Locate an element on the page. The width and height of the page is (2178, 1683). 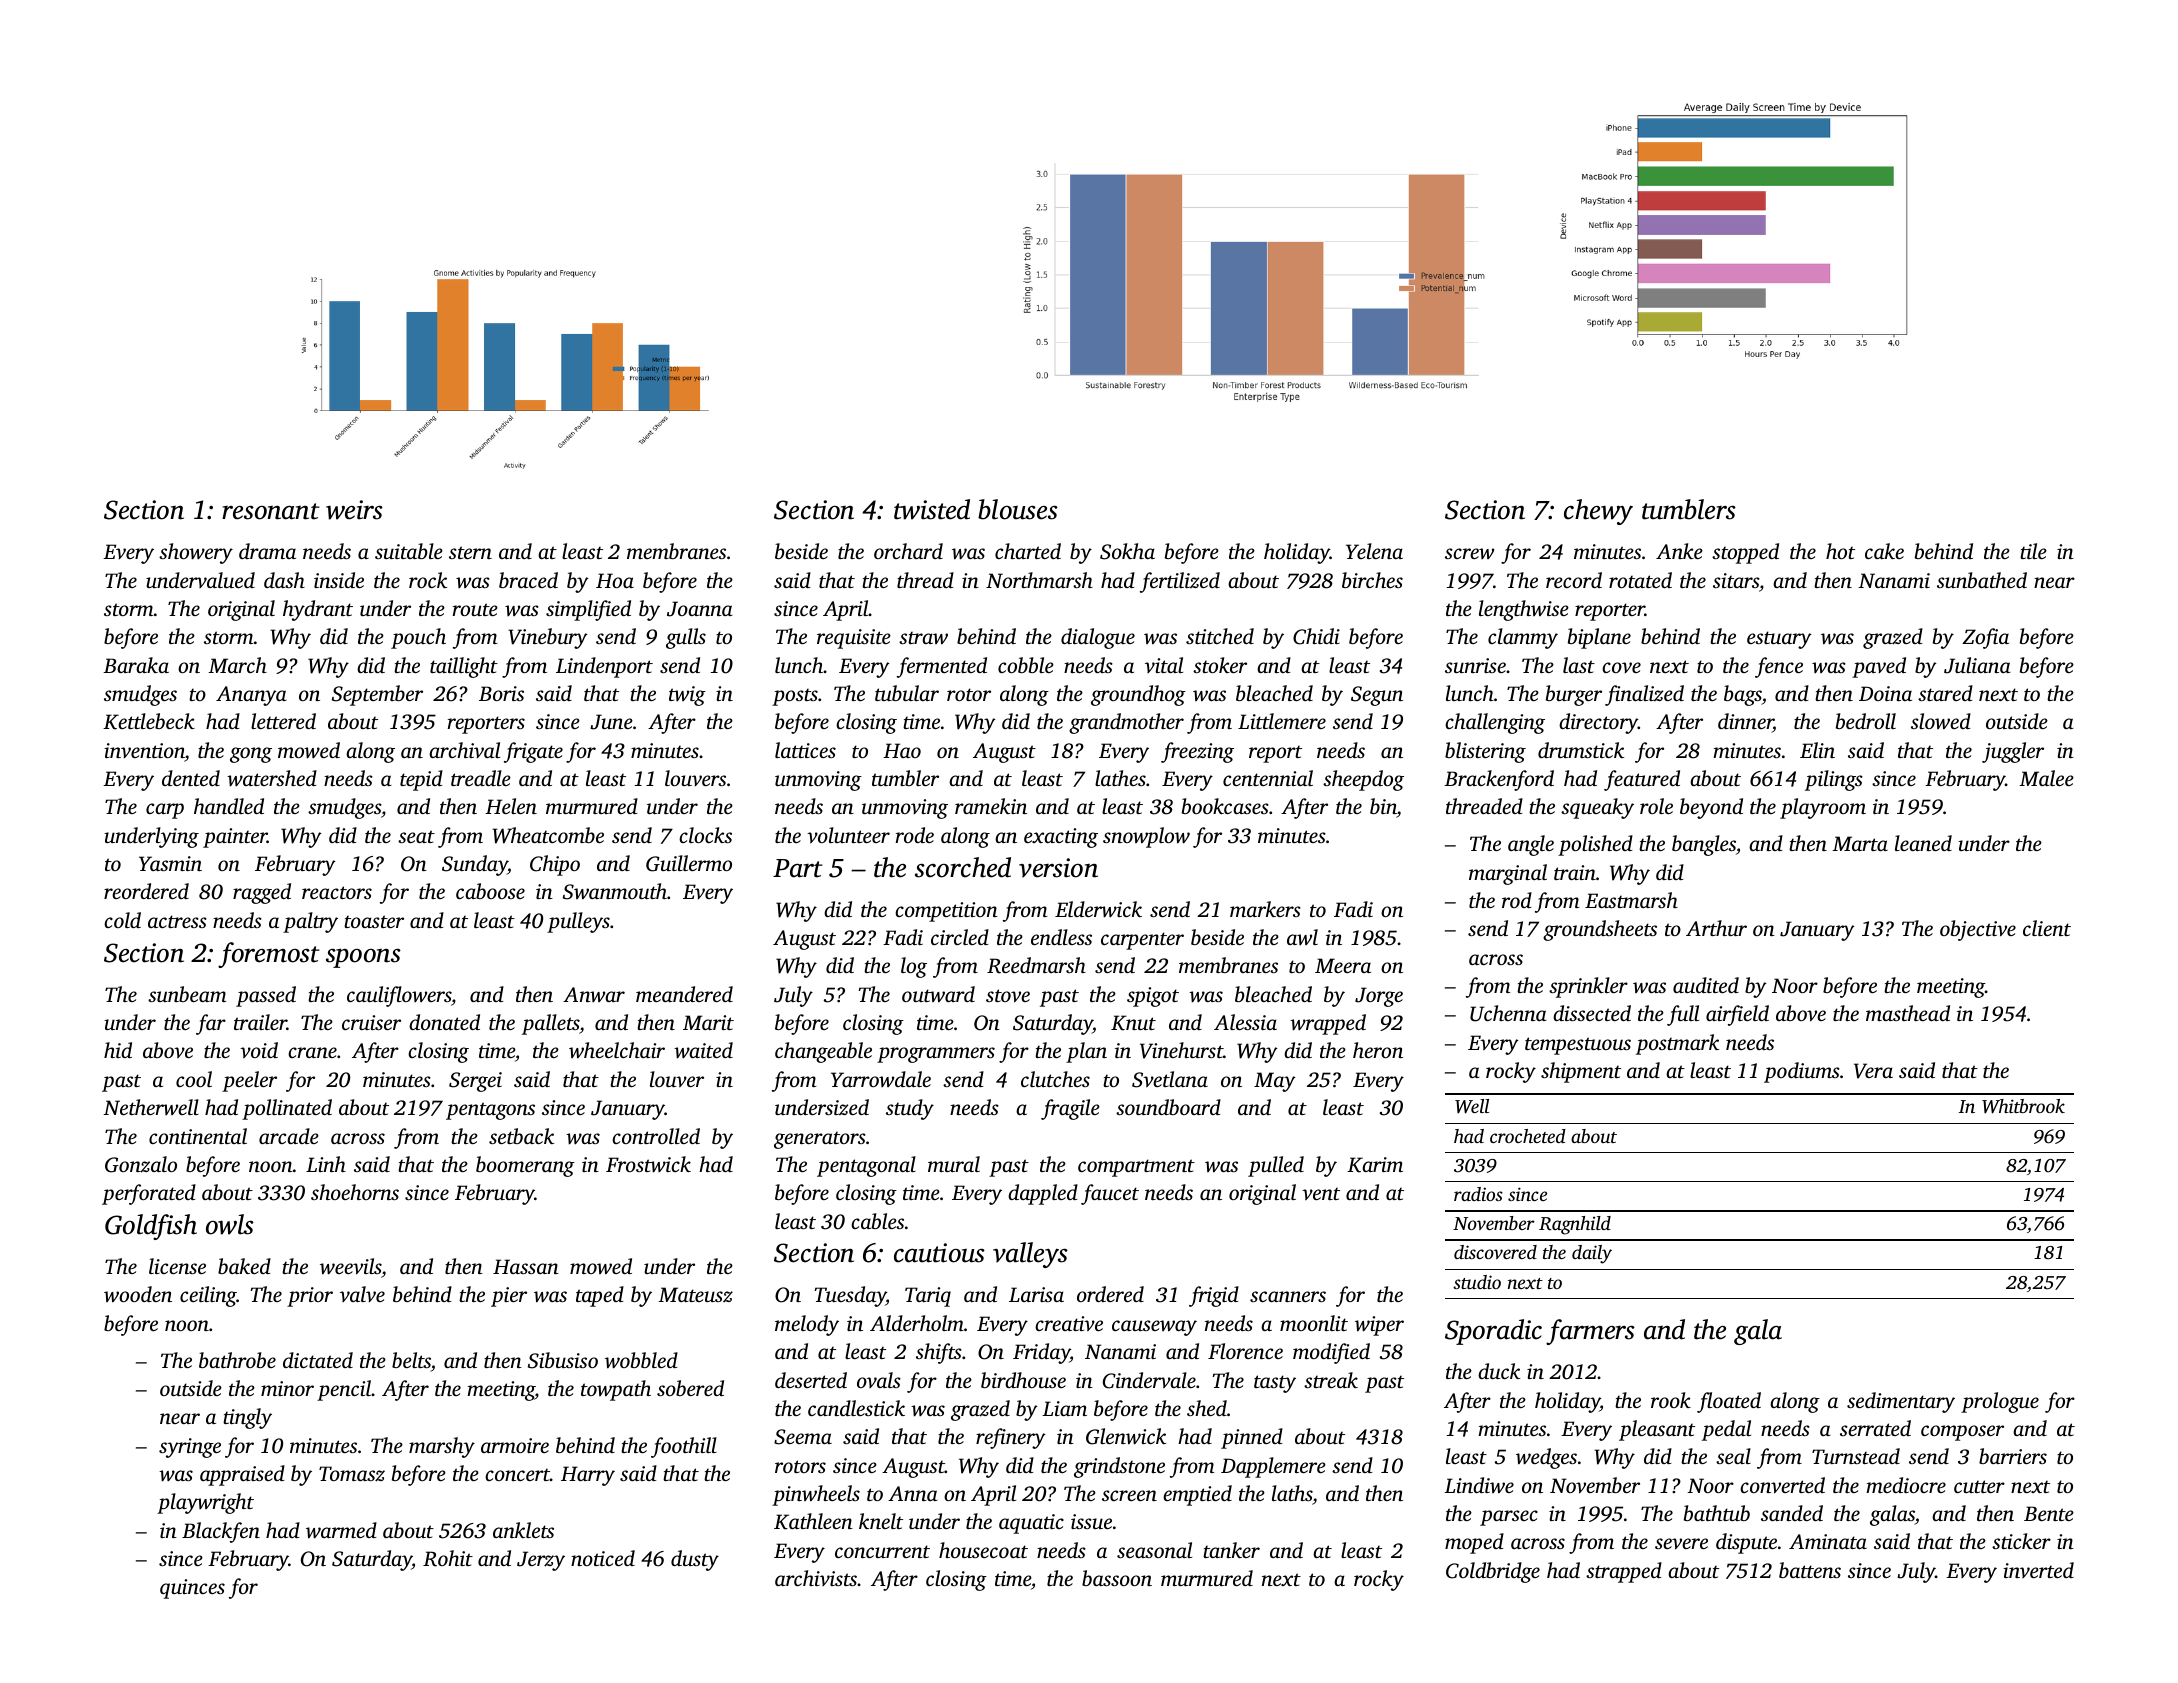
concurrent is located at coordinates (882, 1551).
